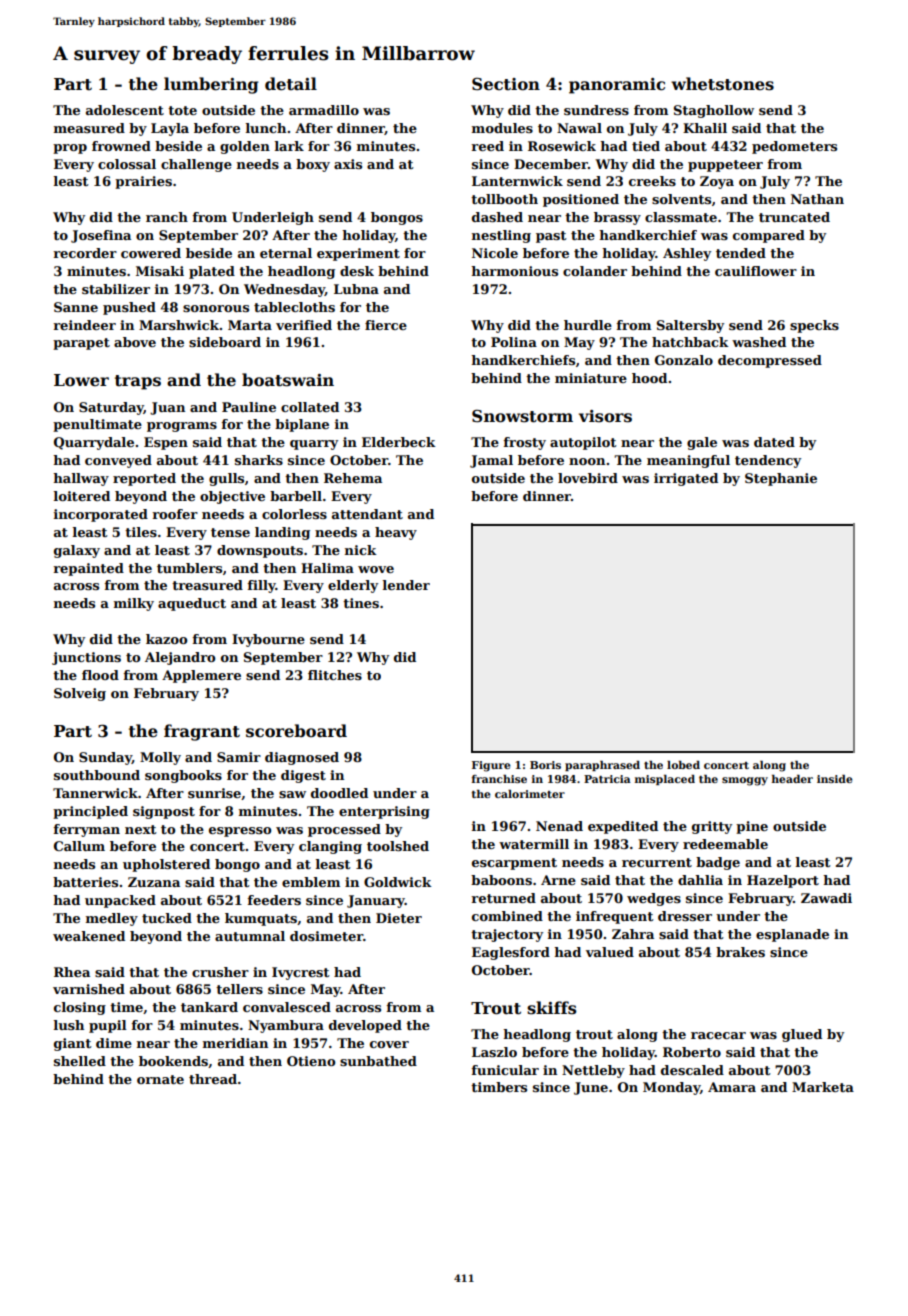 The image size is (908, 1316). What do you see at coordinates (794, 147) in the screenshot?
I see `pedometers` at bounding box center [794, 147].
